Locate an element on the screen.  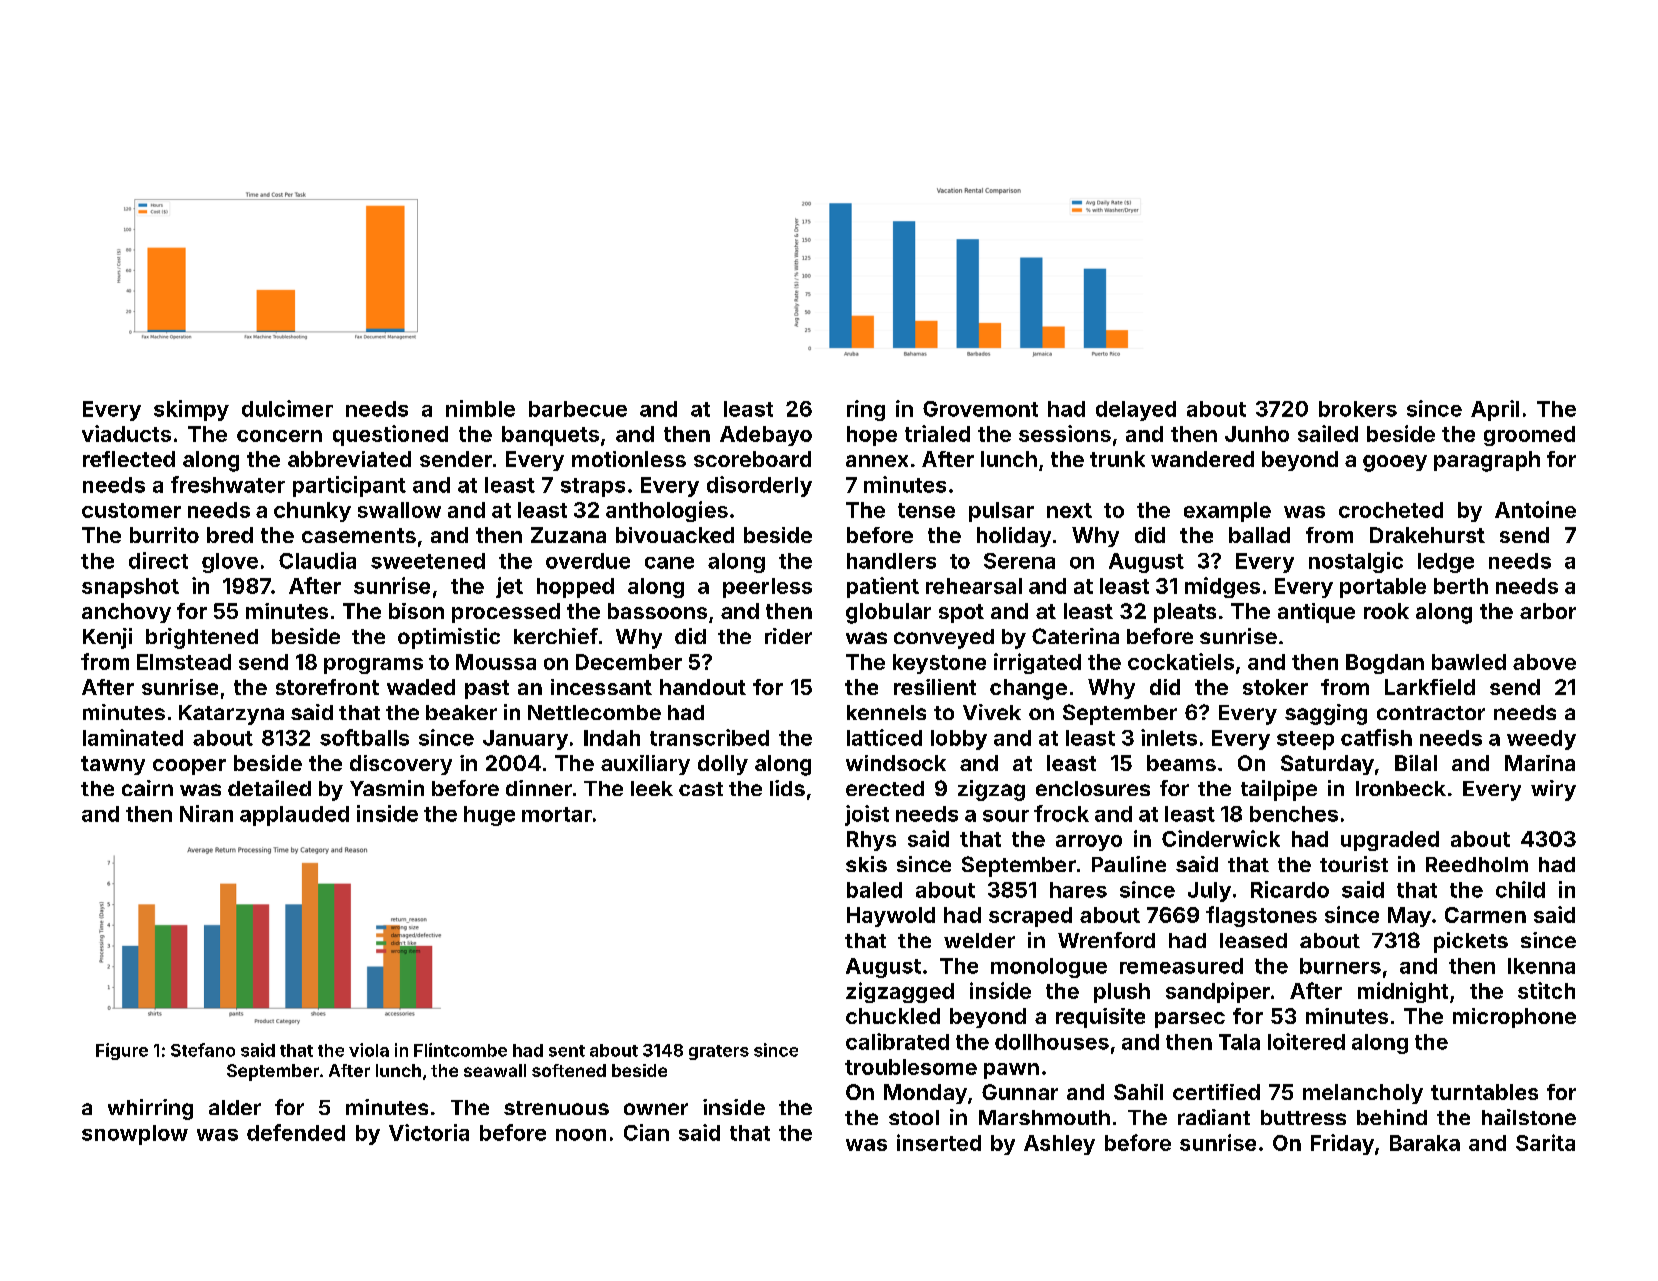
disorderly is located at coordinates (759, 486).
